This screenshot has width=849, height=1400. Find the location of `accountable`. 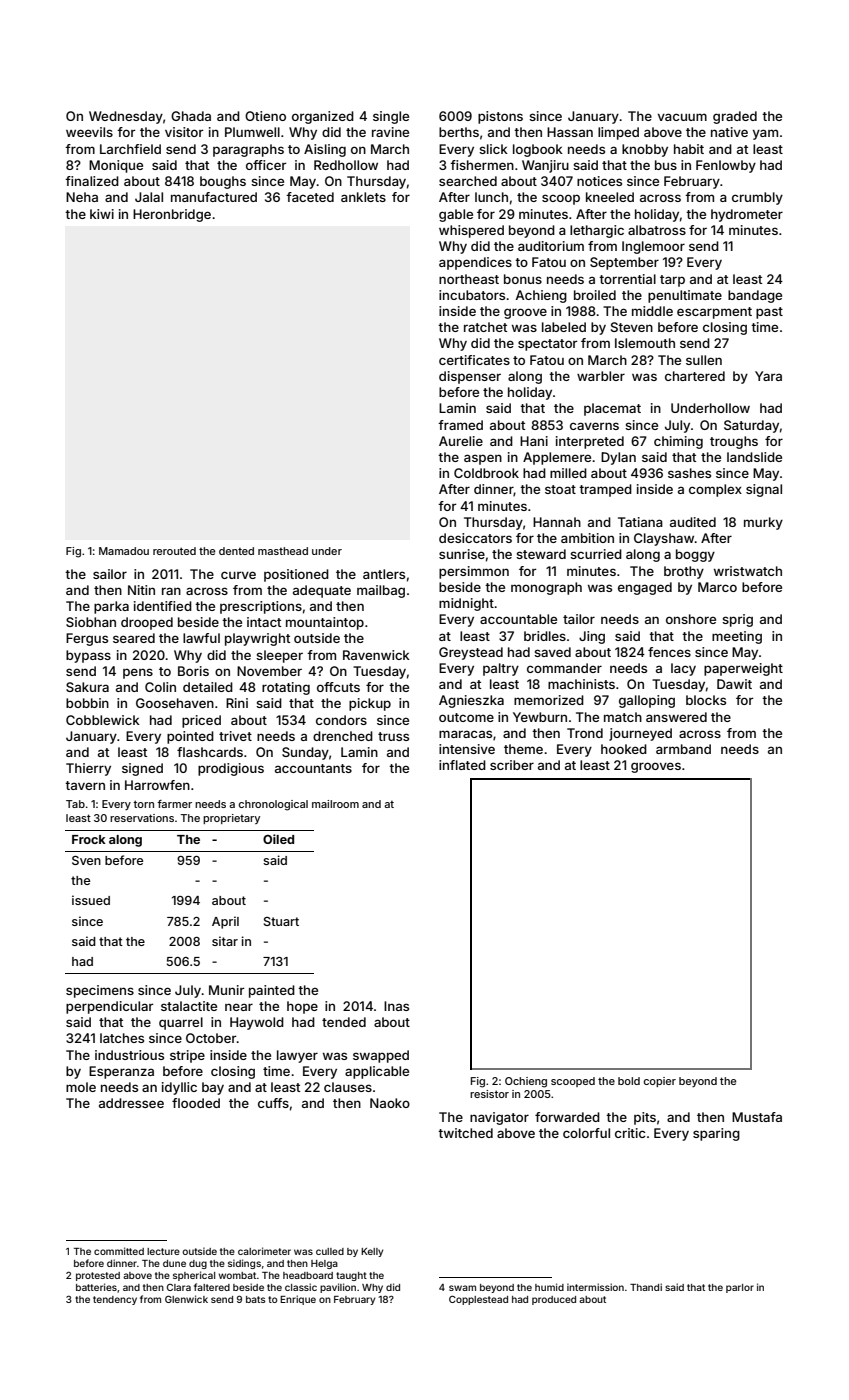

accountable is located at coordinates (518, 619).
